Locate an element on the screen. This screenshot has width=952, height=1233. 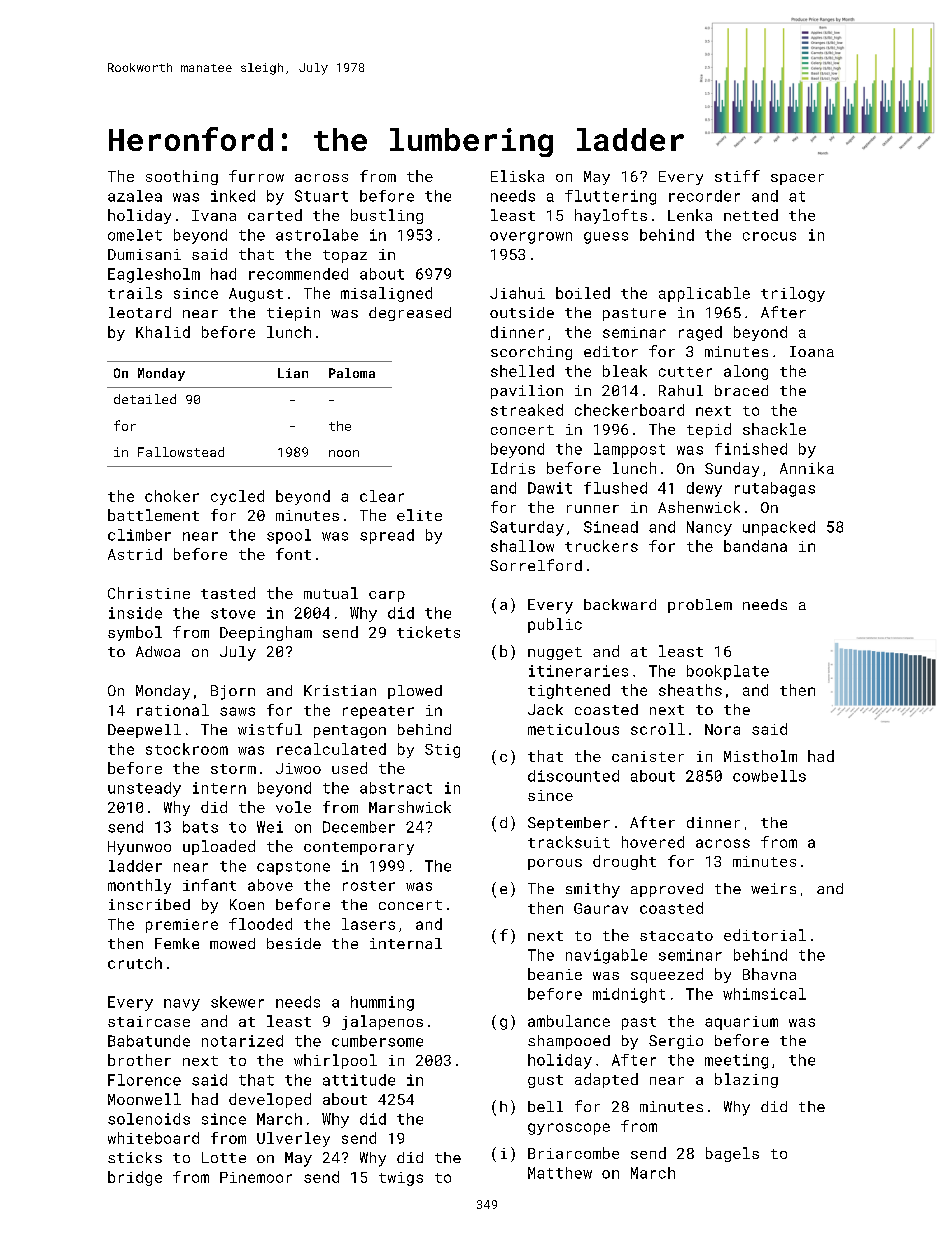
checkerboard is located at coordinates (629, 410).
